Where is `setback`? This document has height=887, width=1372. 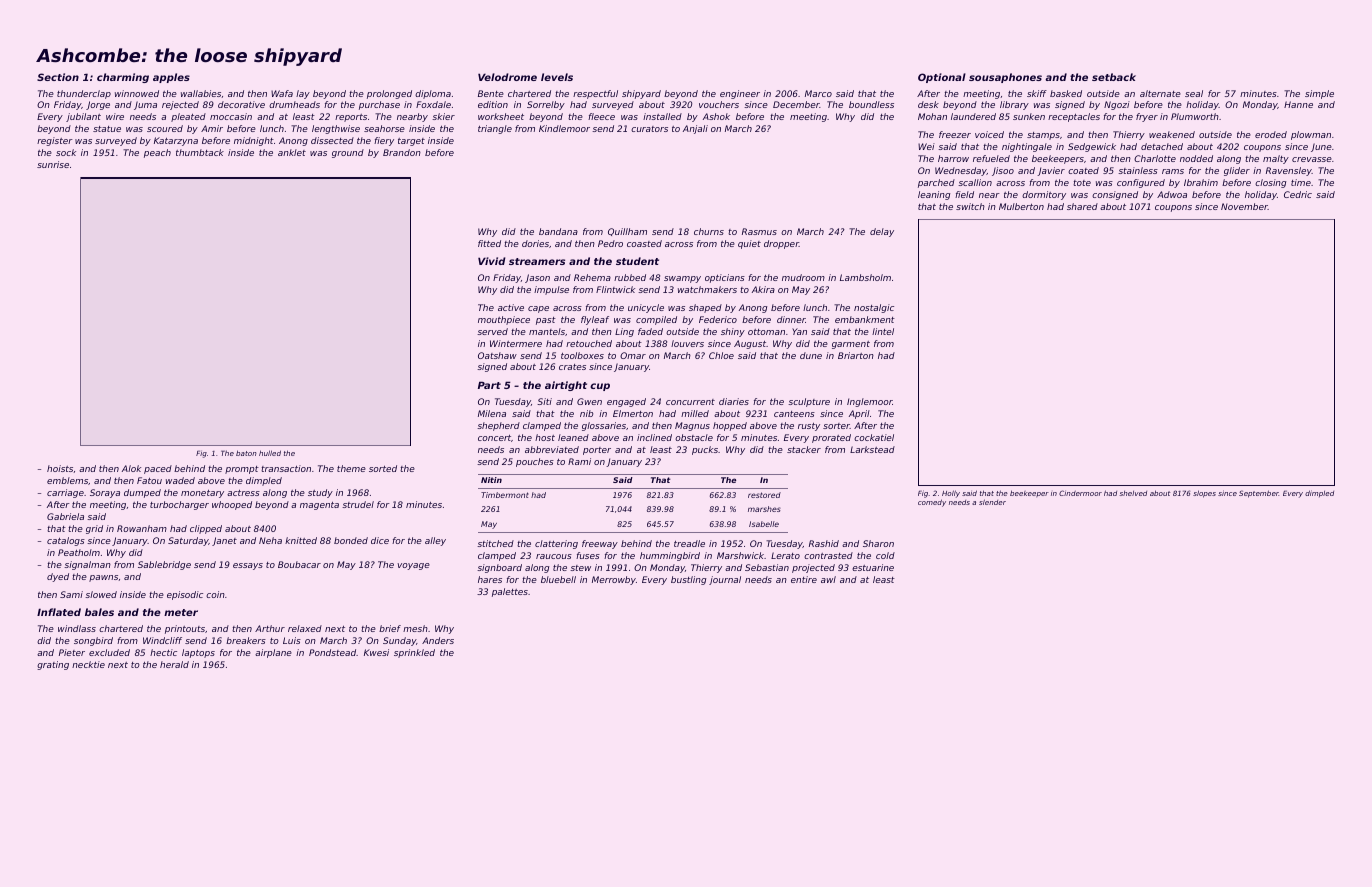 setback is located at coordinates (1114, 77).
